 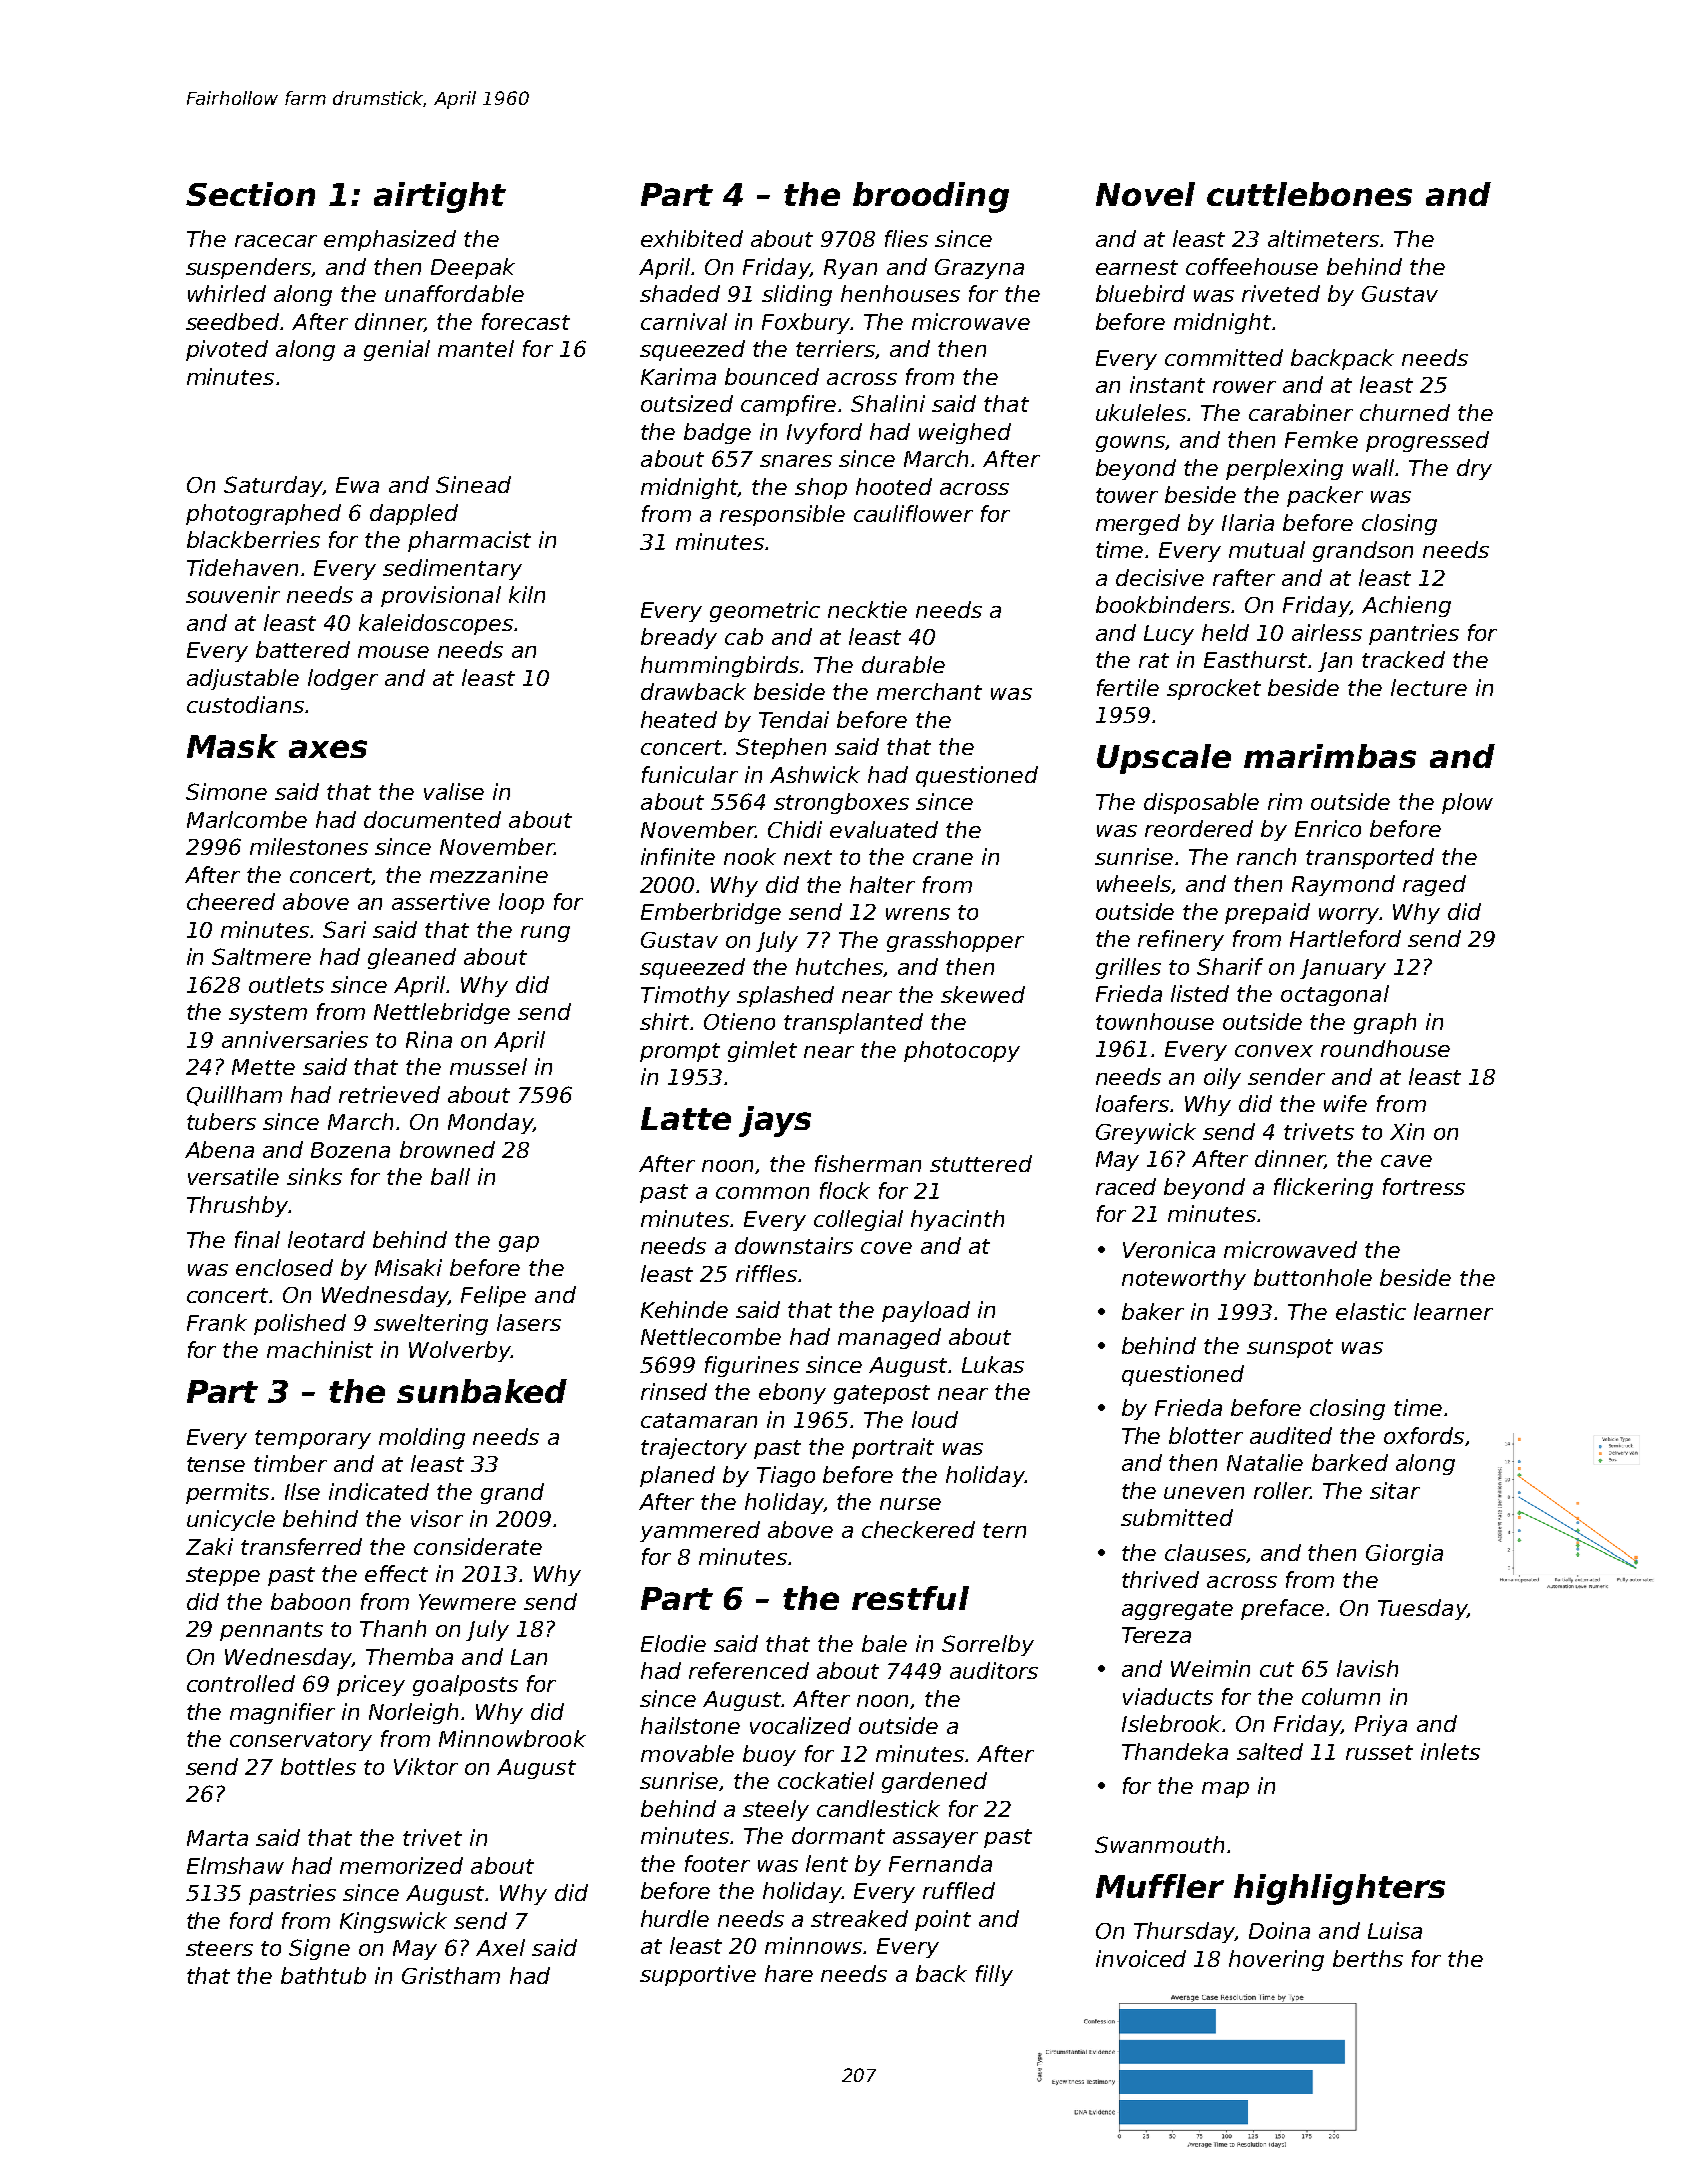 What do you see at coordinates (237, 1206) in the page?
I see `Thrushby` at bounding box center [237, 1206].
